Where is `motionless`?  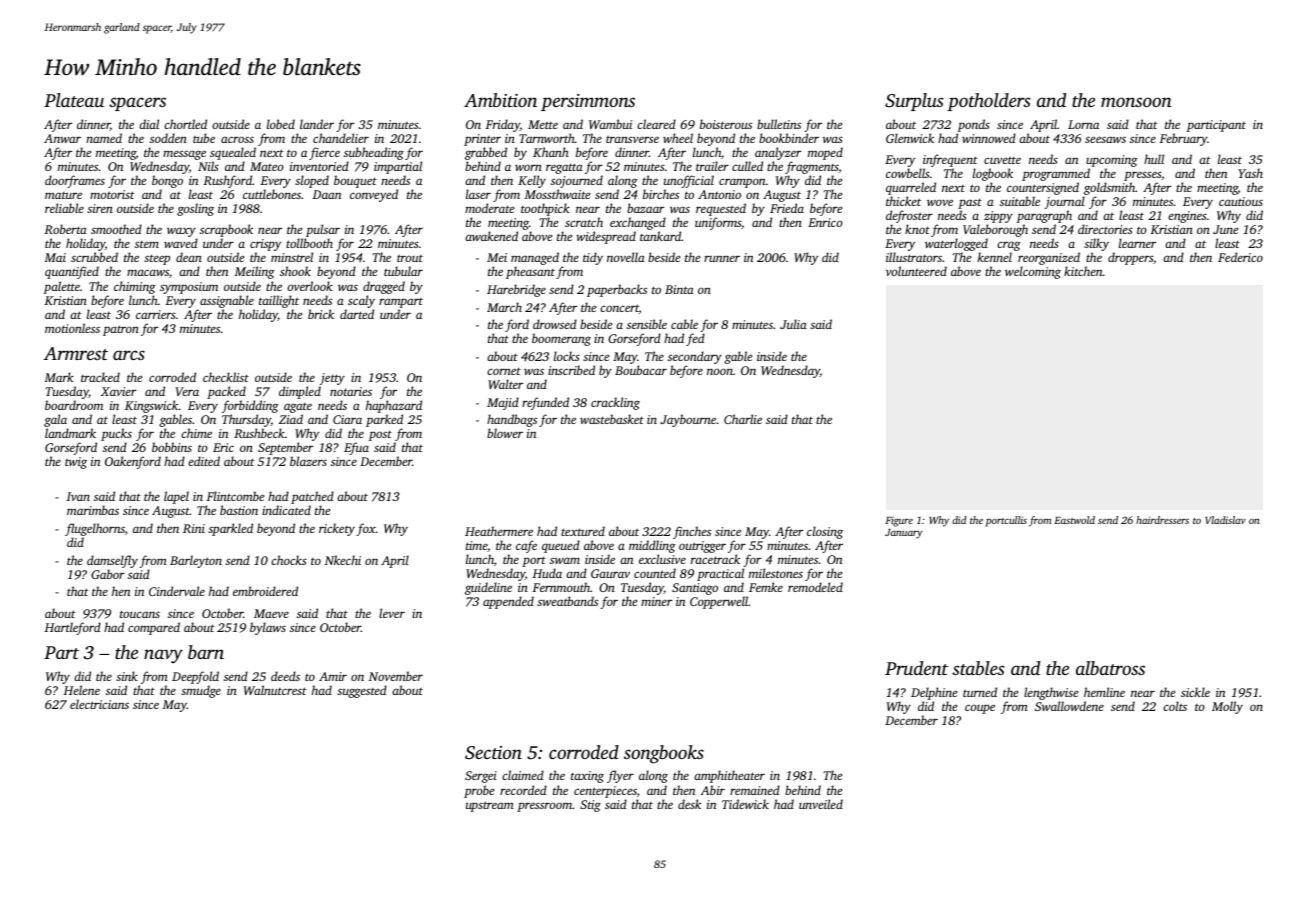 motionless is located at coordinates (72, 328).
